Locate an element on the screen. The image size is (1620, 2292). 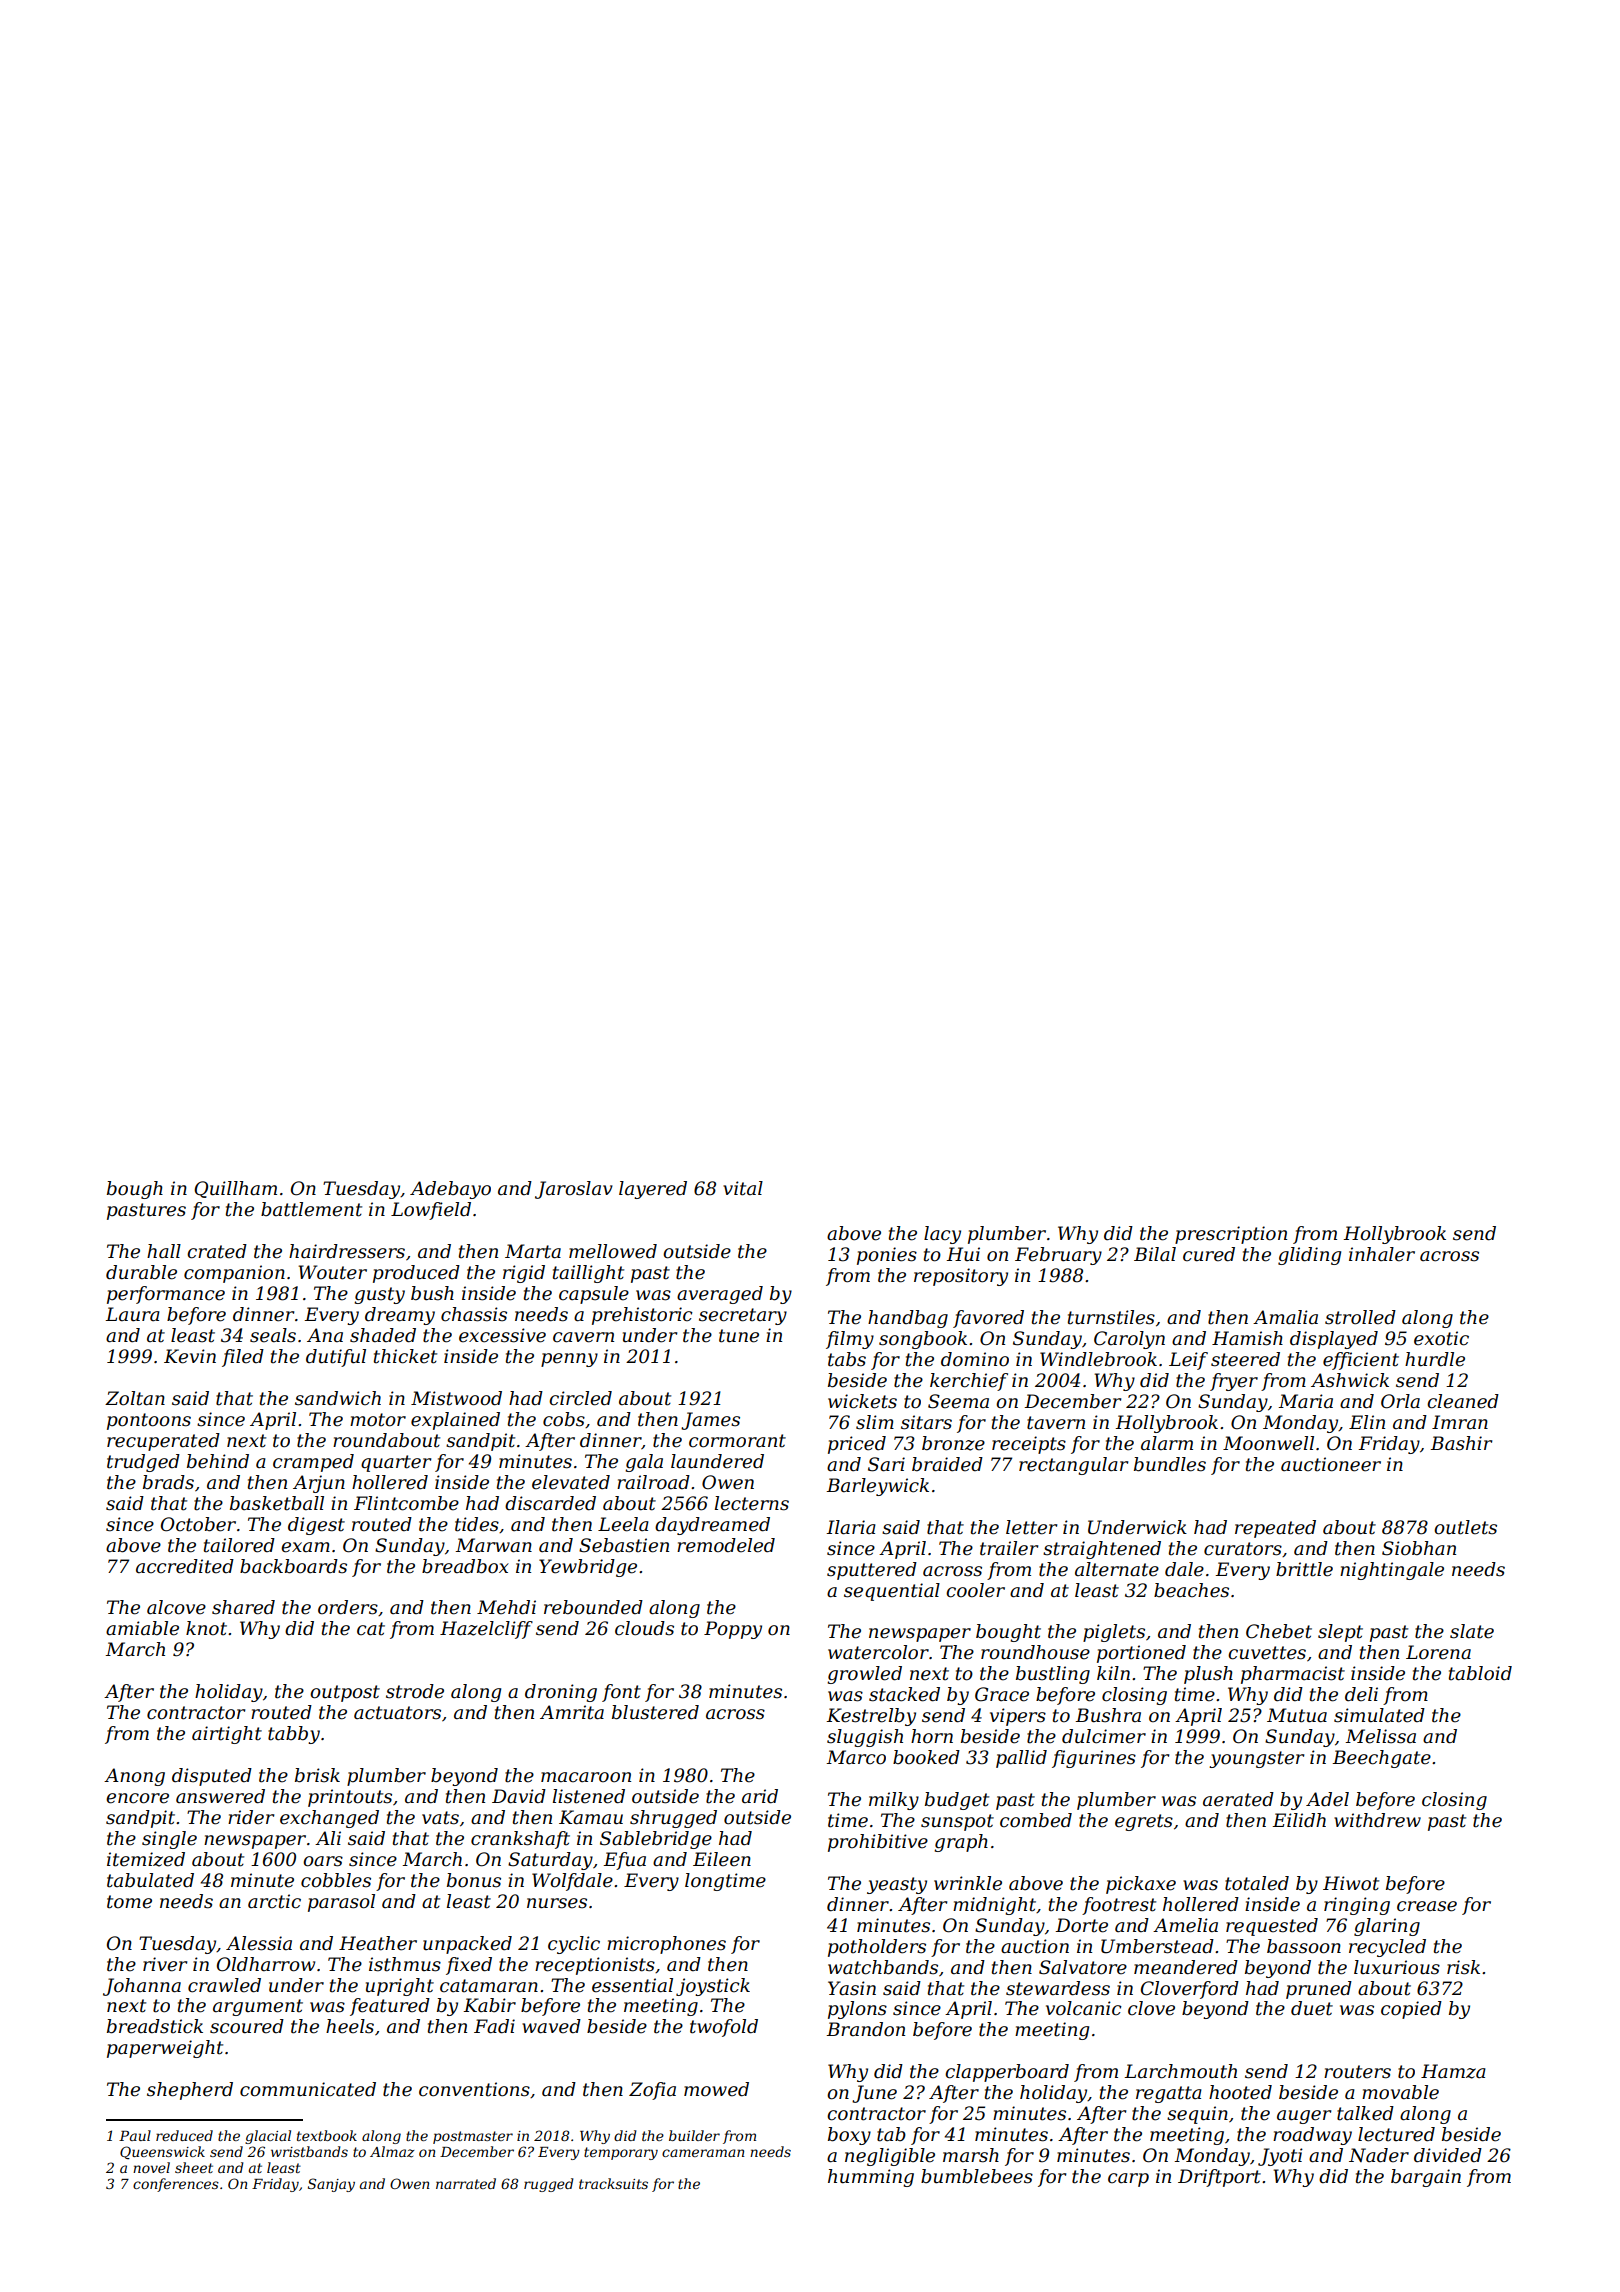
knot is located at coordinates (206, 1628).
